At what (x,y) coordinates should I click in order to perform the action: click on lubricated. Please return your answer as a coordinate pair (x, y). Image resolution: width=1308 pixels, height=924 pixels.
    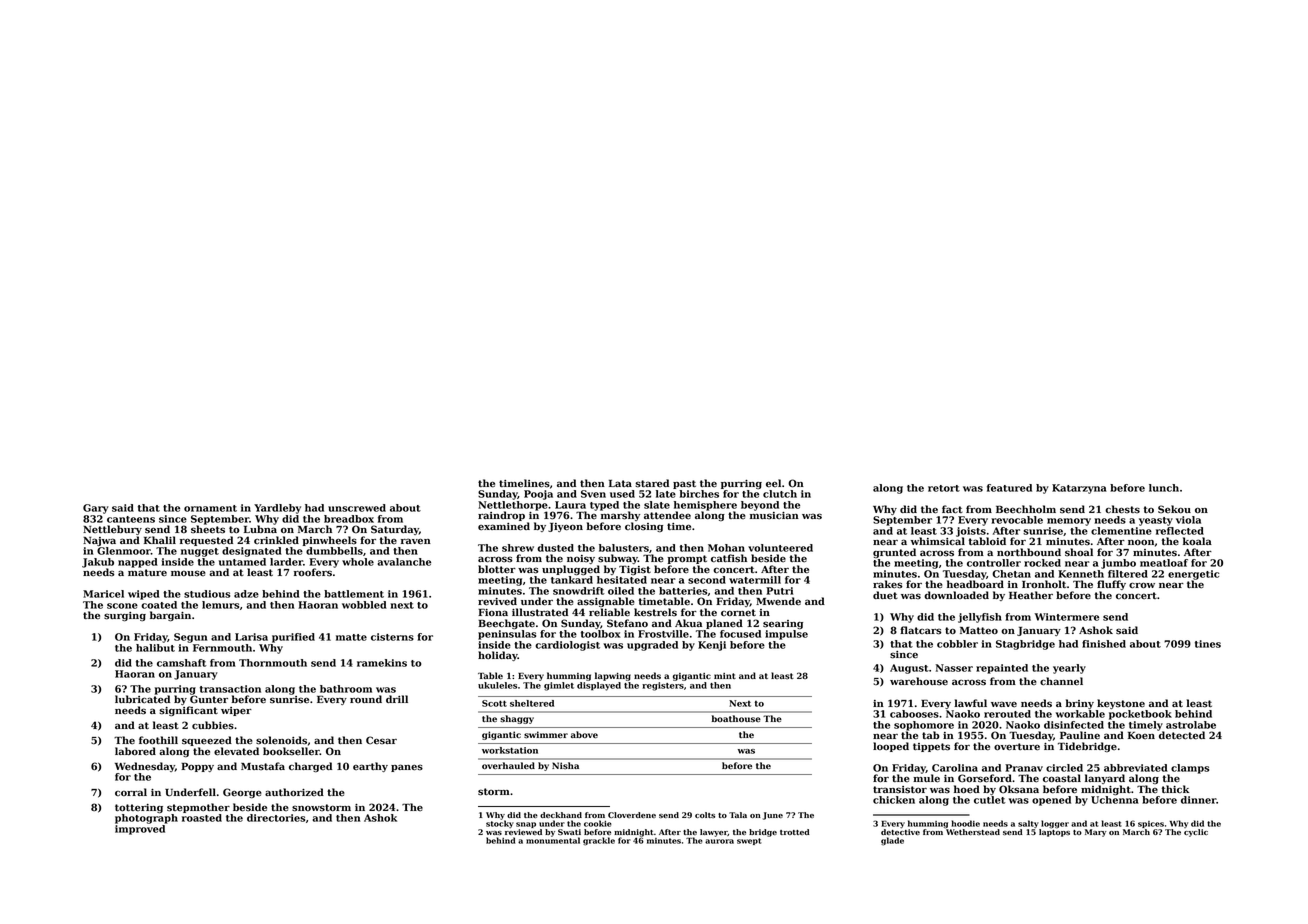
    Looking at the image, I should click on (142, 699).
